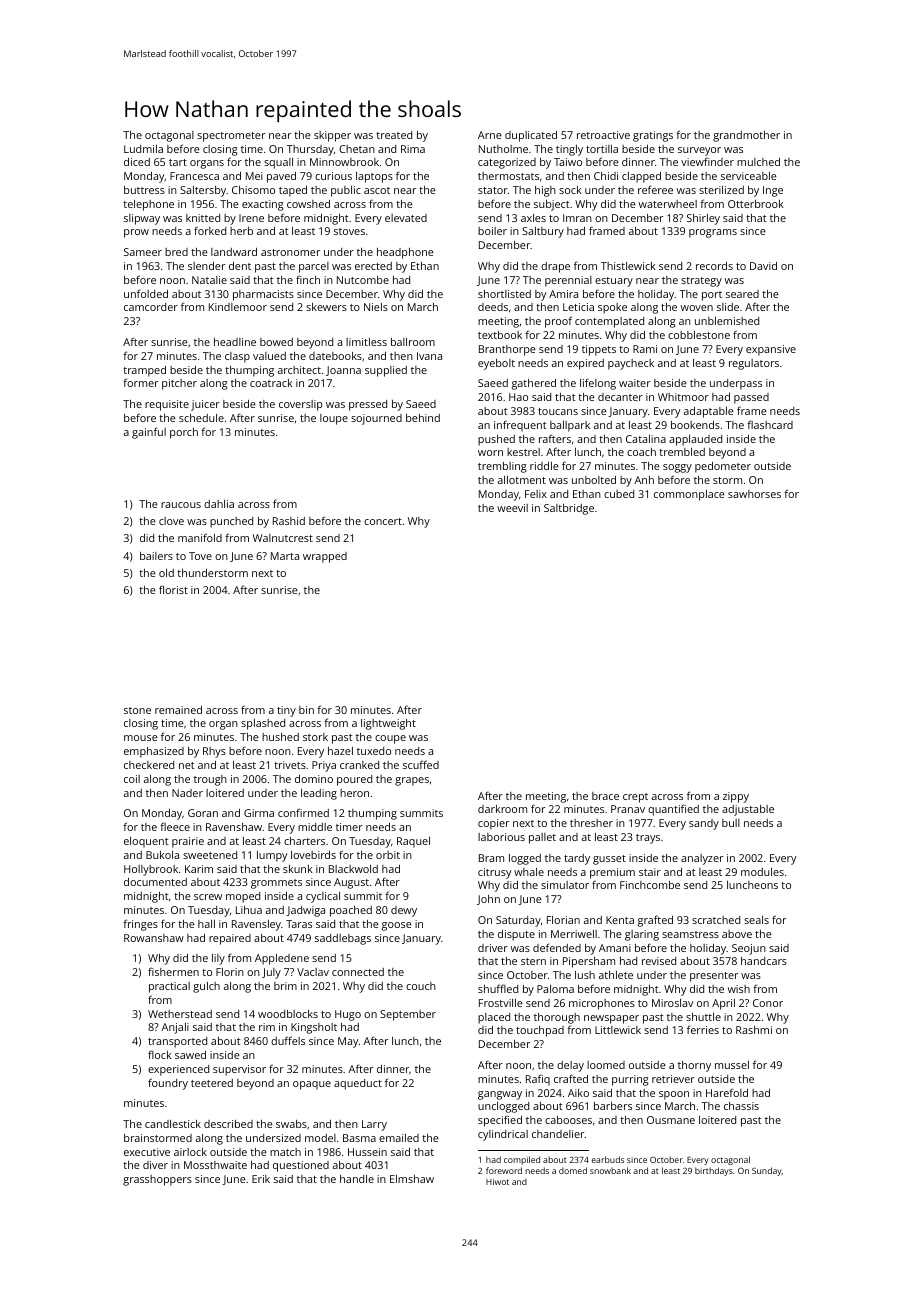 This screenshot has height=1308, width=924. Describe the element at coordinates (504, 294) in the screenshot. I see `shortlisted` at that location.
